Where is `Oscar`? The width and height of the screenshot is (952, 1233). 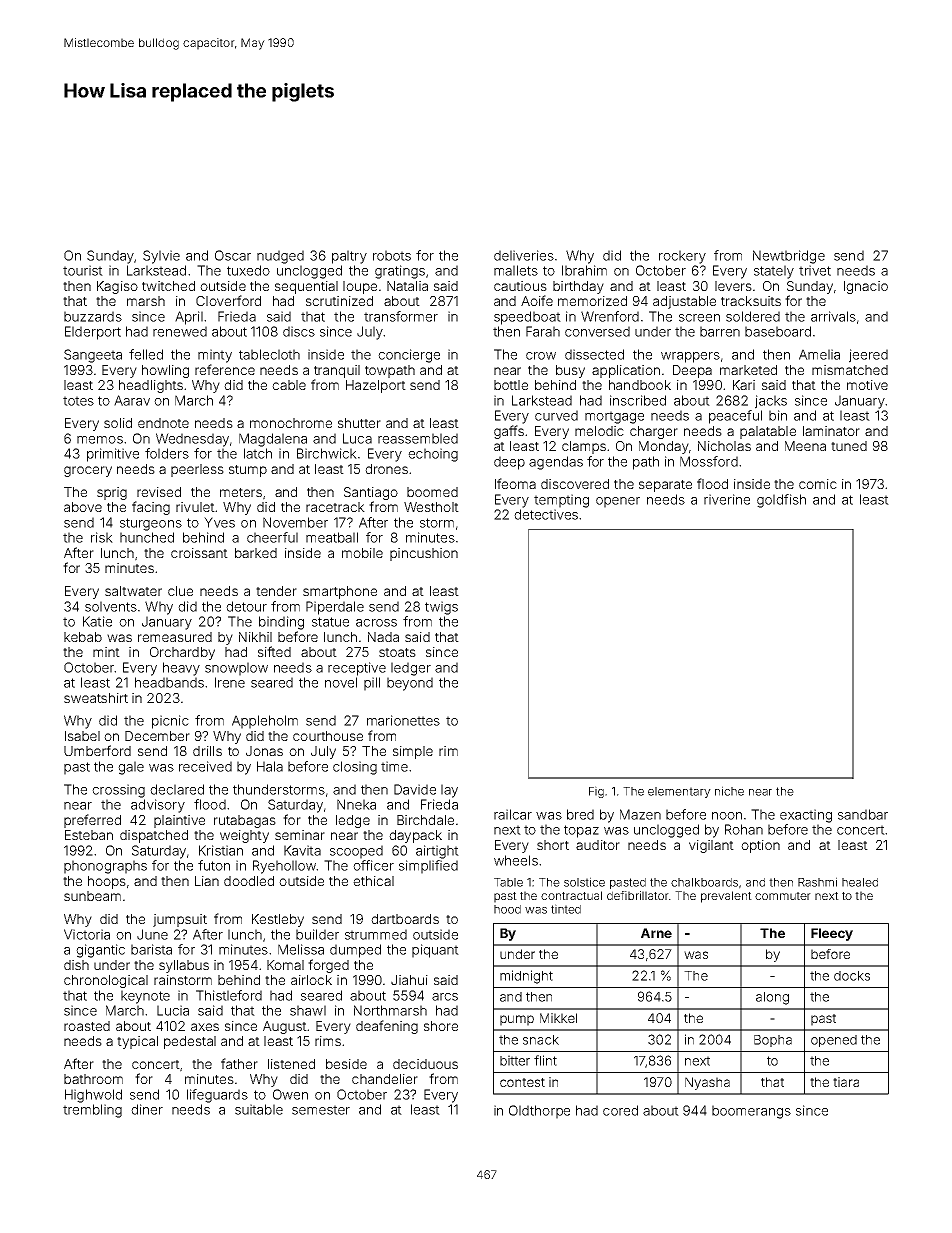
Oscar is located at coordinates (233, 255).
